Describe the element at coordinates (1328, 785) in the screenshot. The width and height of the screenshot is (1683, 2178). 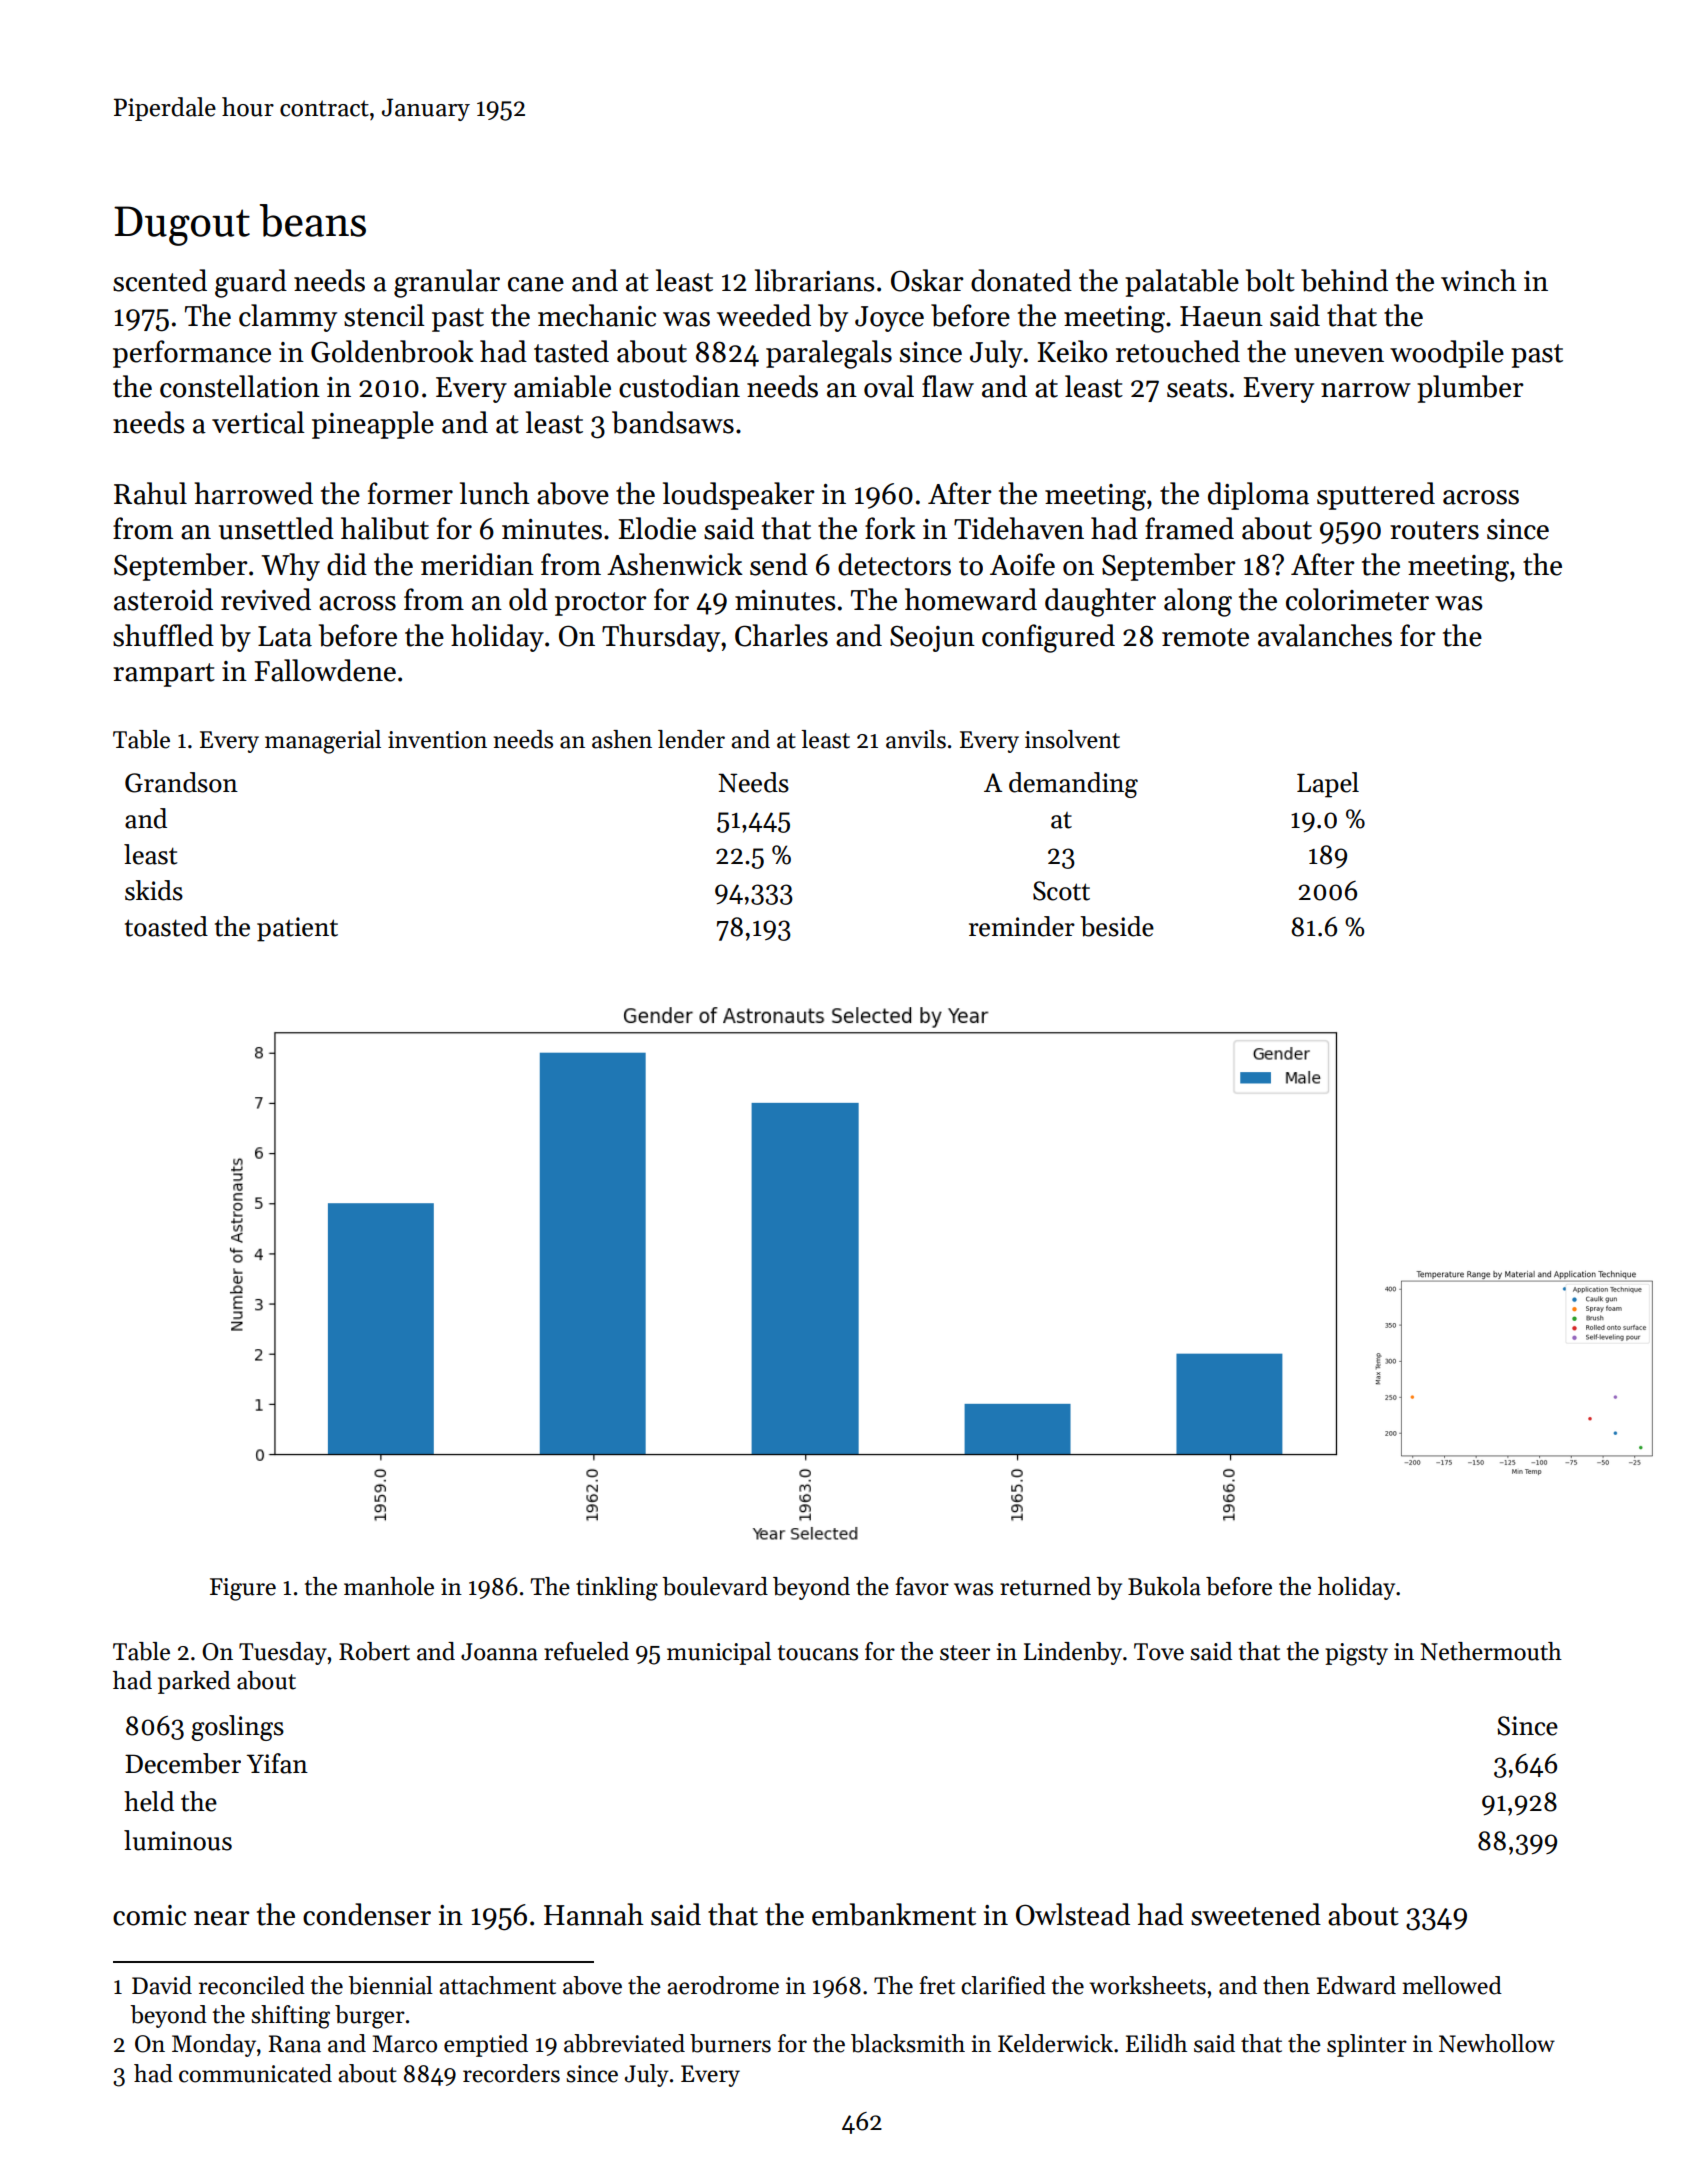
I see `Lapel` at that location.
